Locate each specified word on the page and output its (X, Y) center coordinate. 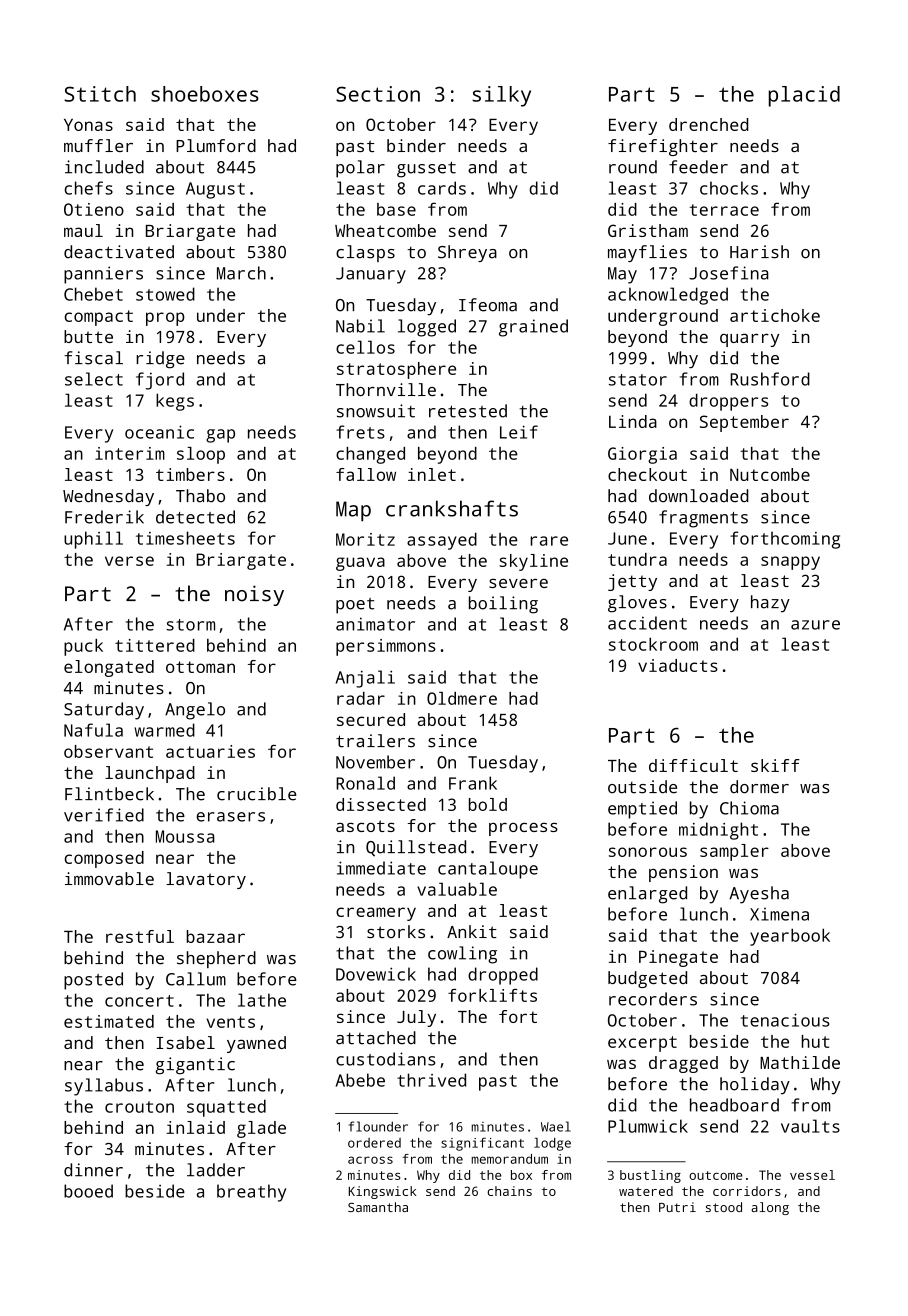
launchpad (150, 774)
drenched (708, 124)
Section (378, 94)
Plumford (216, 145)
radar (361, 698)
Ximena (779, 914)
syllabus (104, 1087)
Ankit (472, 931)
